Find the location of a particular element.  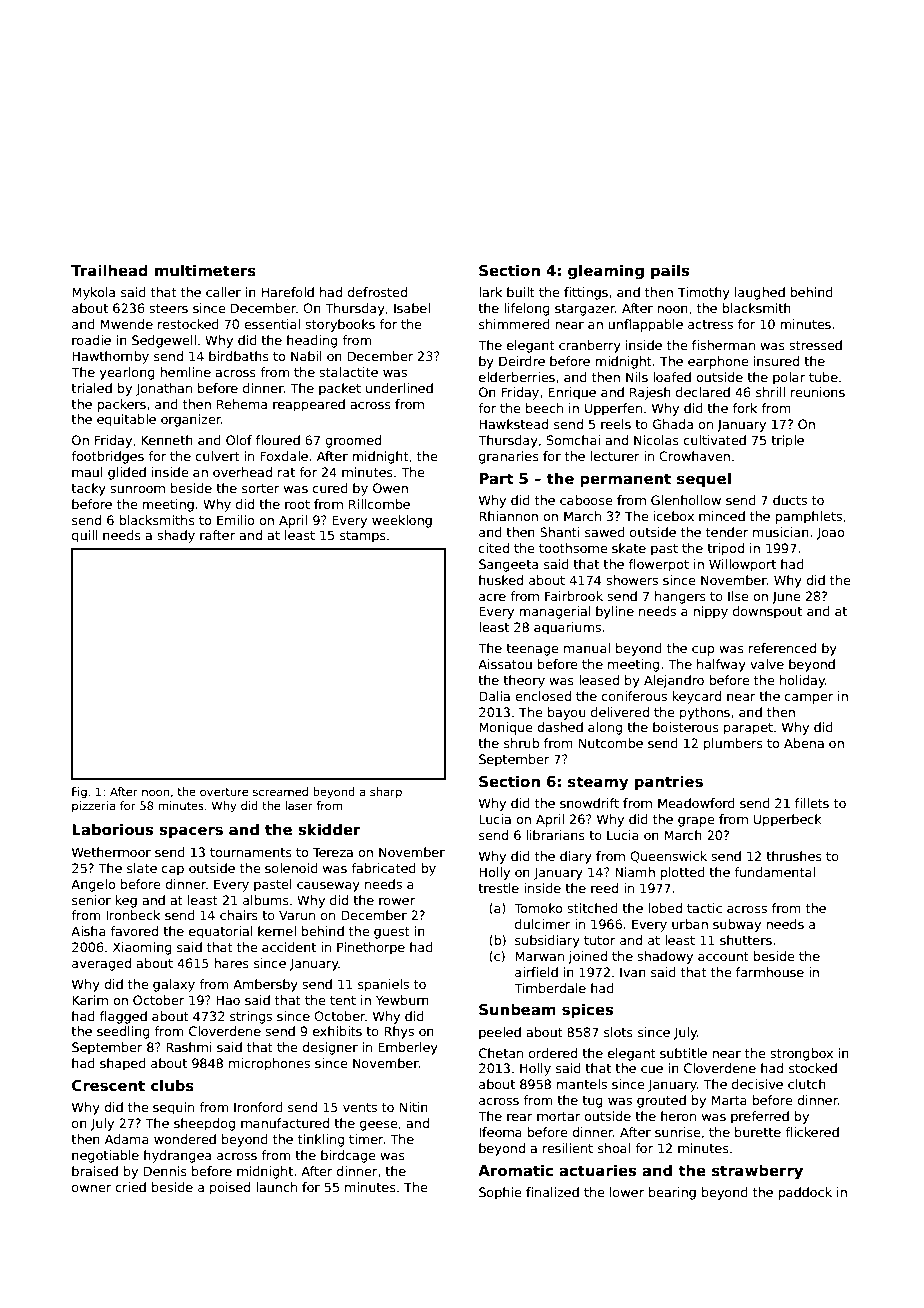

equitable is located at coordinates (126, 420).
